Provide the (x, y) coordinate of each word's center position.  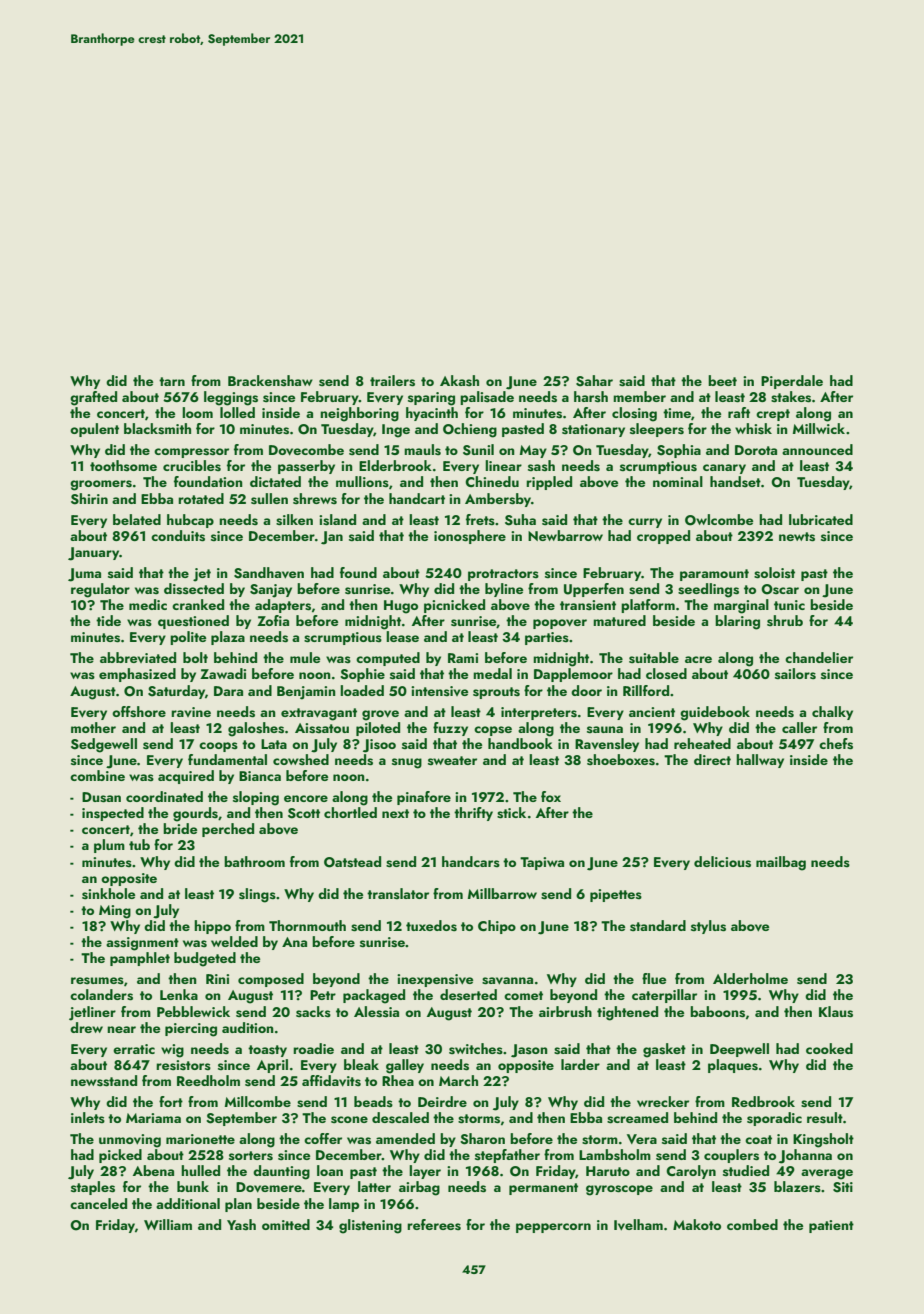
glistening (370, 1226)
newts (797, 537)
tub (139, 844)
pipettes (616, 895)
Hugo (401, 607)
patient (831, 1226)
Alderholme (750, 978)
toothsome (123, 465)
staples (93, 1188)
